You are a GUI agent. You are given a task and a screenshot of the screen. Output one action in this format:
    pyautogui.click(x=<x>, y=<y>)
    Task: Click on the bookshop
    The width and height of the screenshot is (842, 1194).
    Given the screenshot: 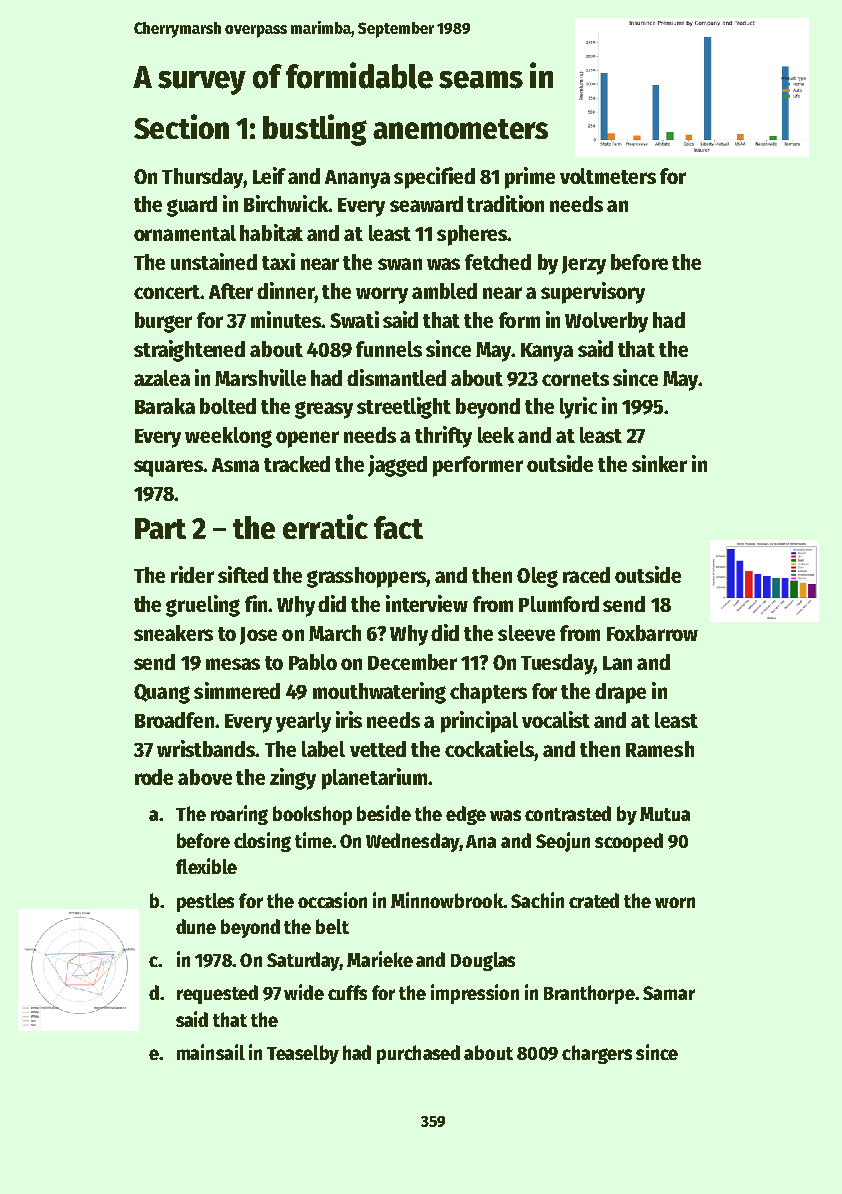 What is the action you would take?
    pyautogui.click(x=312, y=815)
